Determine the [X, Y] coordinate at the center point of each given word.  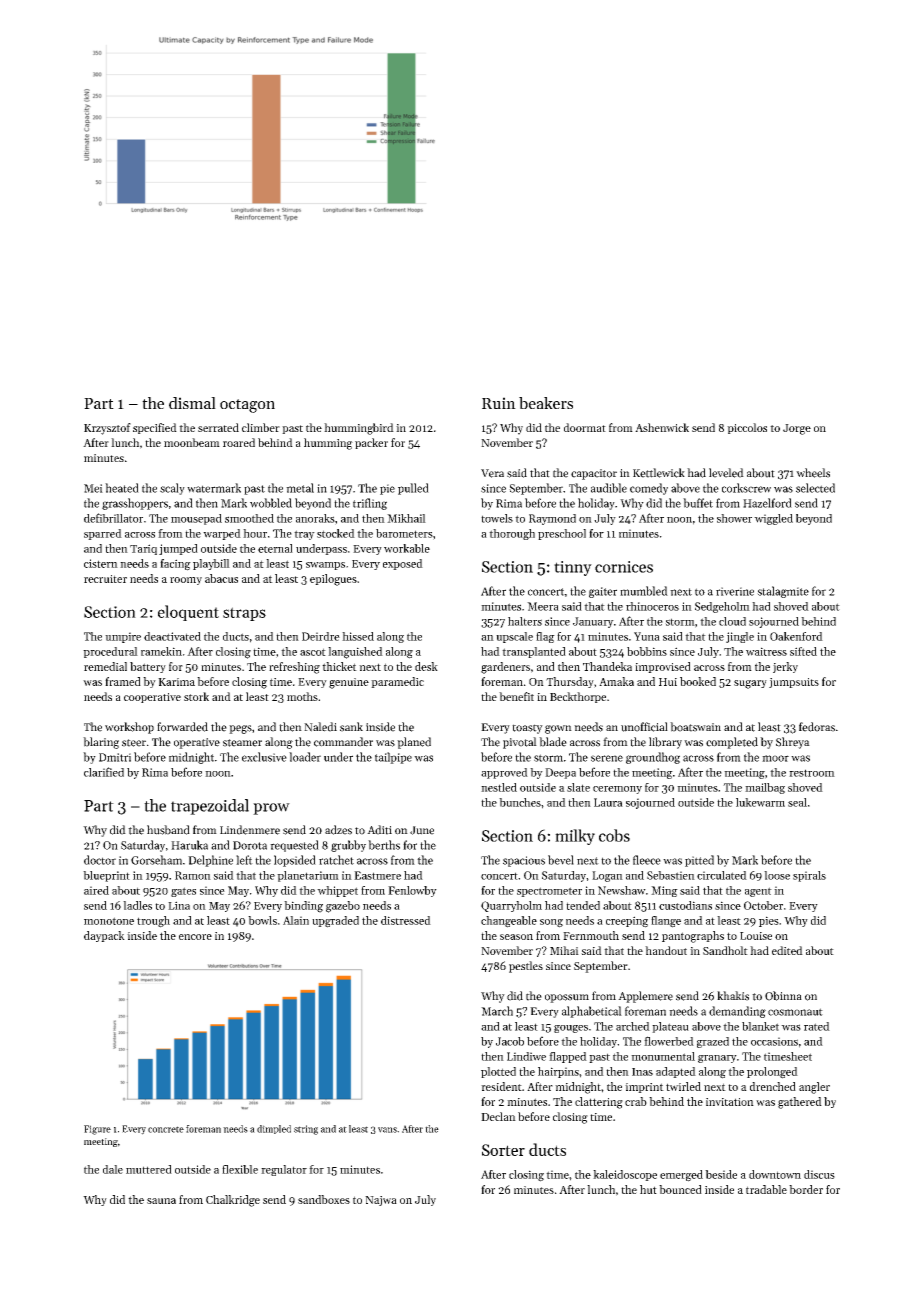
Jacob [510, 1041]
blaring [101, 743]
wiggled [773, 519]
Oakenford [796, 636]
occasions [774, 1041]
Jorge [797, 429]
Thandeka [607, 666]
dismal [192, 403]
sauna [161, 1201]
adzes [338, 830]
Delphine [210, 861]
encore [195, 937]
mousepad [196, 519]
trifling [370, 504]
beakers [546, 403]
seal [797, 802]
